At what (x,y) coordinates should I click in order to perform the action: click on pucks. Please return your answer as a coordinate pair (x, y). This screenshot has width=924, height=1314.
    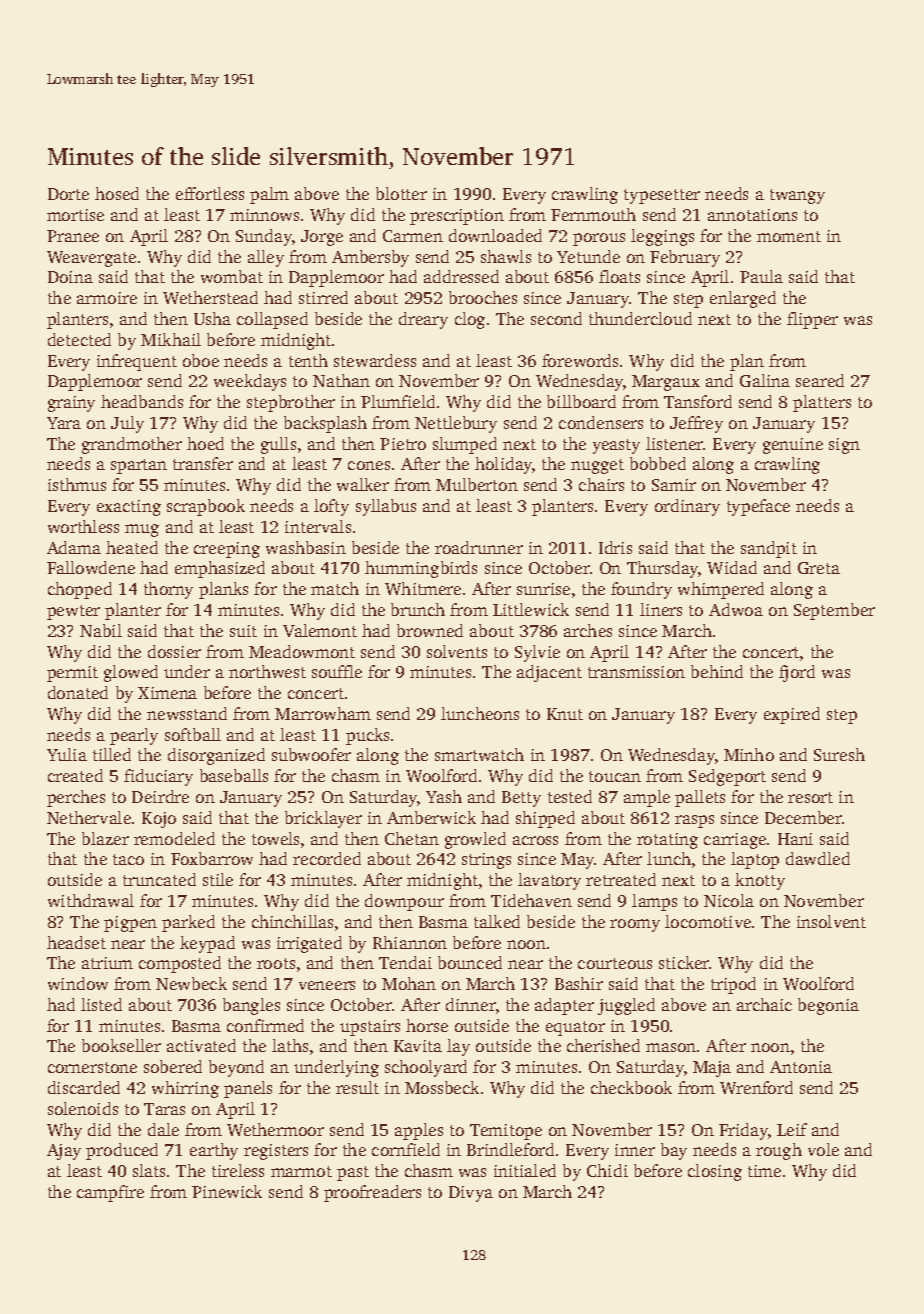
    Looking at the image, I should click on (367, 736).
